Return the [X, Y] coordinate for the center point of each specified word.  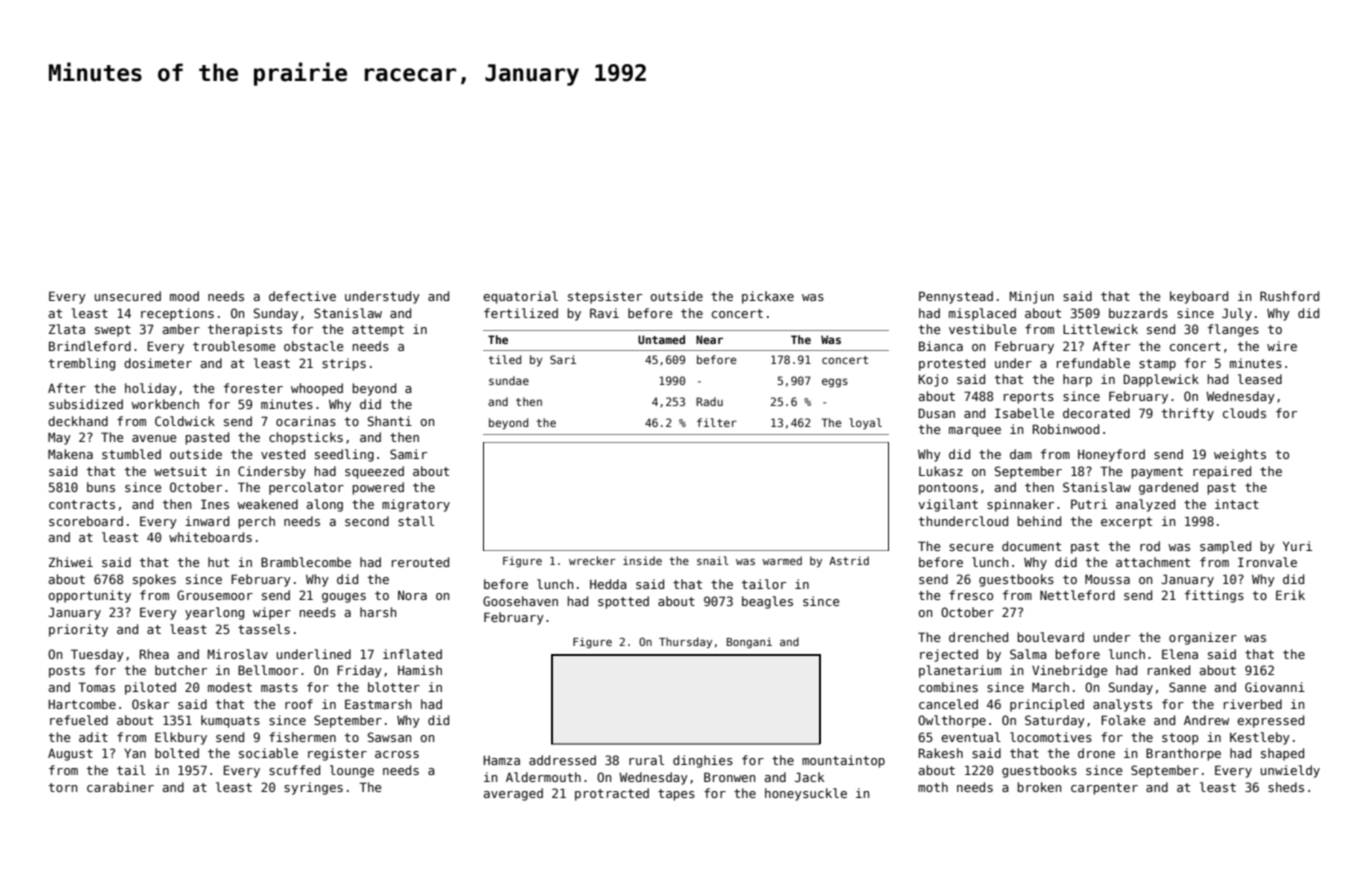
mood [184, 296]
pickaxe [768, 297]
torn [63, 787]
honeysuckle [806, 794]
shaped [1282, 754]
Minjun [1032, 297]
